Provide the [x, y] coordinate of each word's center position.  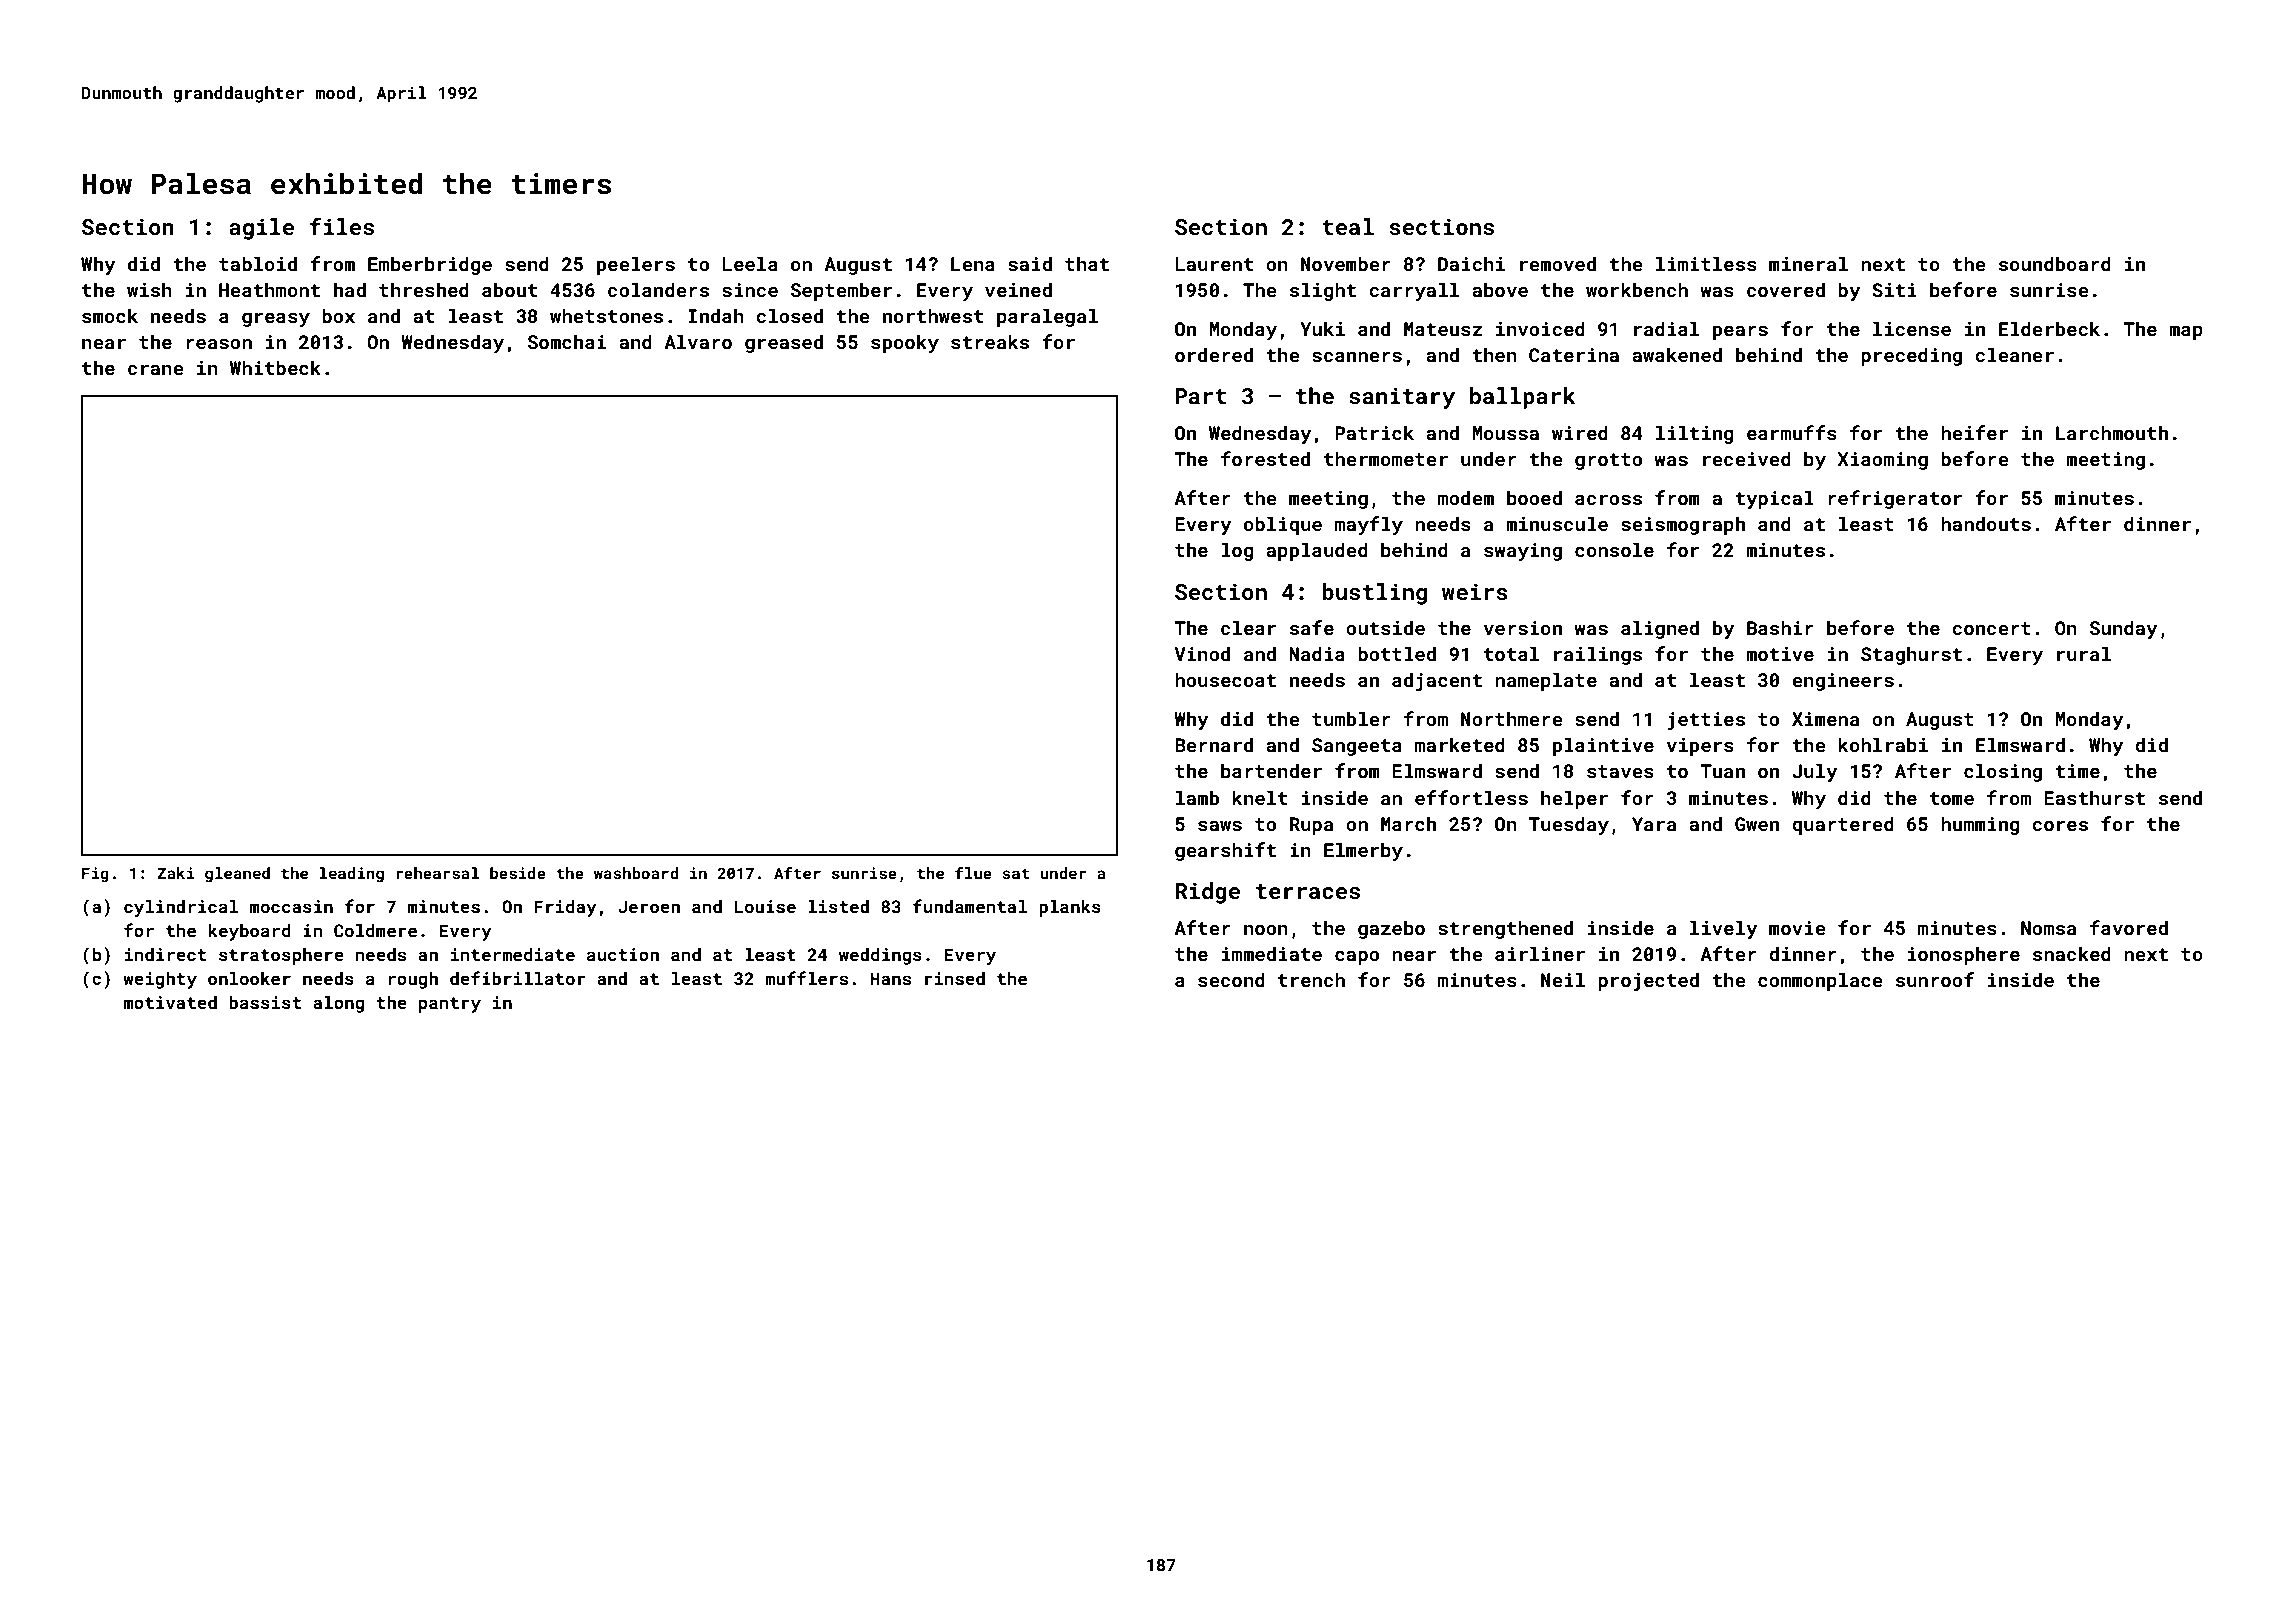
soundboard [2055, 263]
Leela [750, 263]
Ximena [1825, 719]
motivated [170, 1002]
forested [1265, 458]
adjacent [1437, 681]
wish [149, 289]
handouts [1986, 523]
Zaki [175, 873]
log [1238, 551]
